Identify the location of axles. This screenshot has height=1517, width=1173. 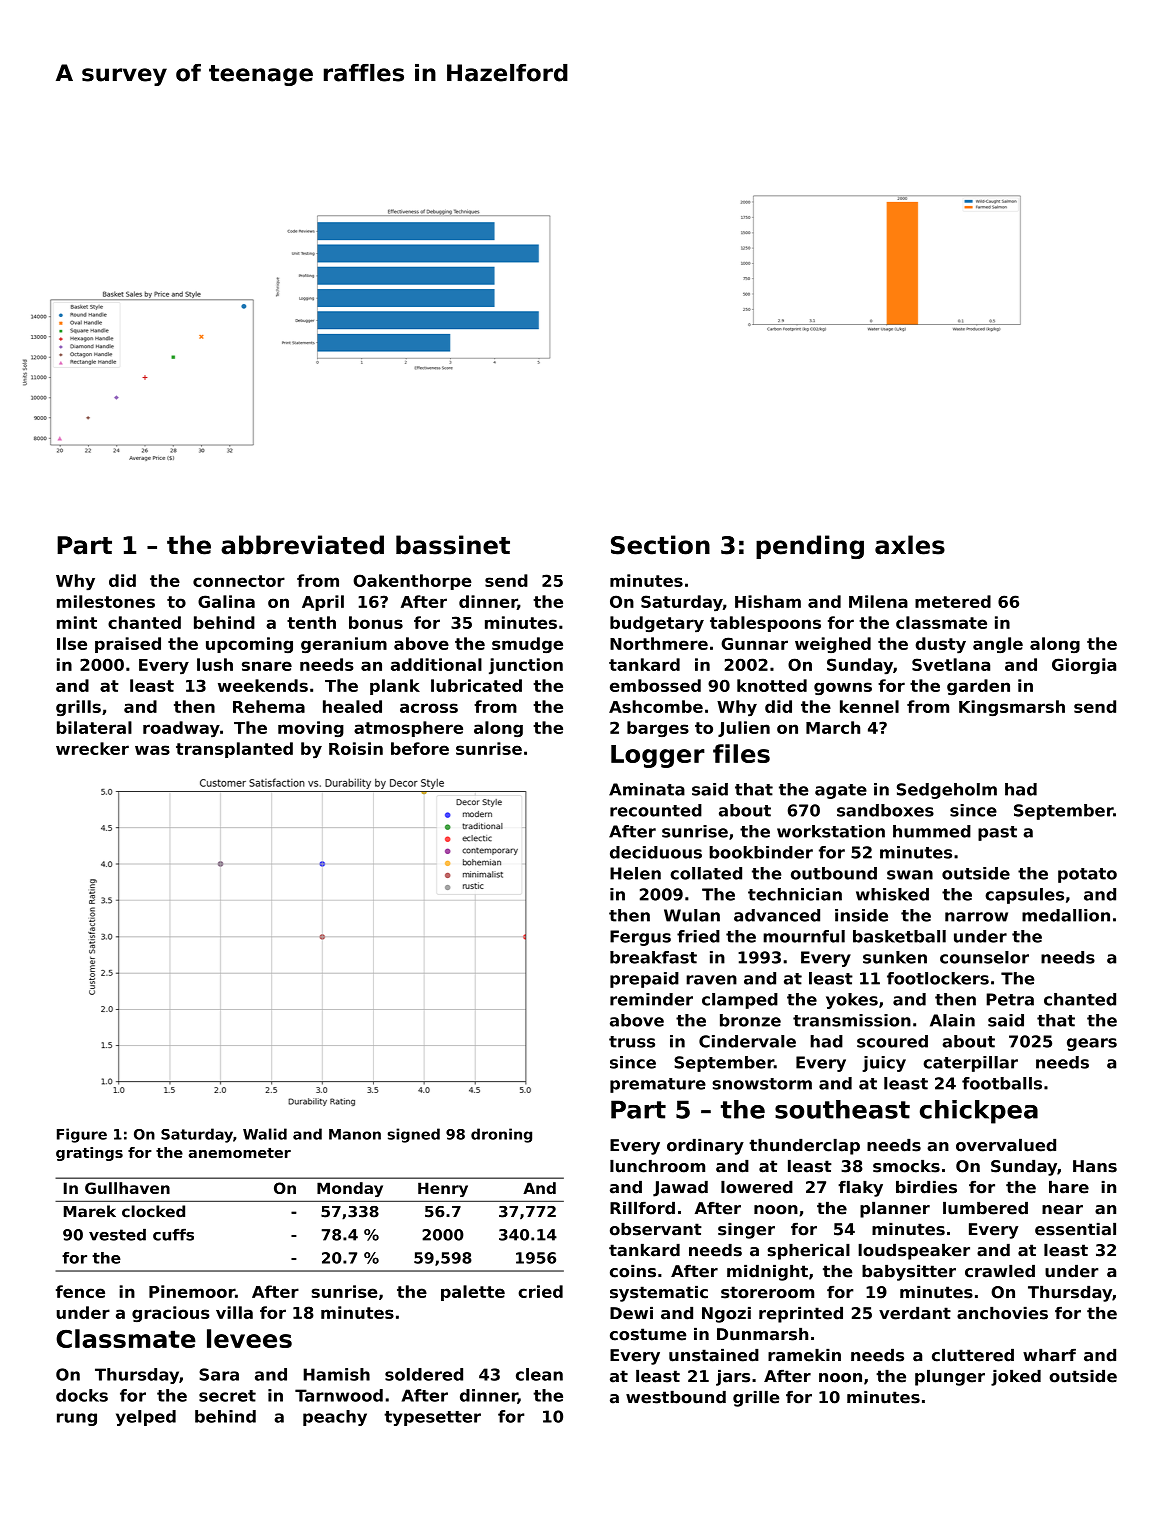
(910, 545).
